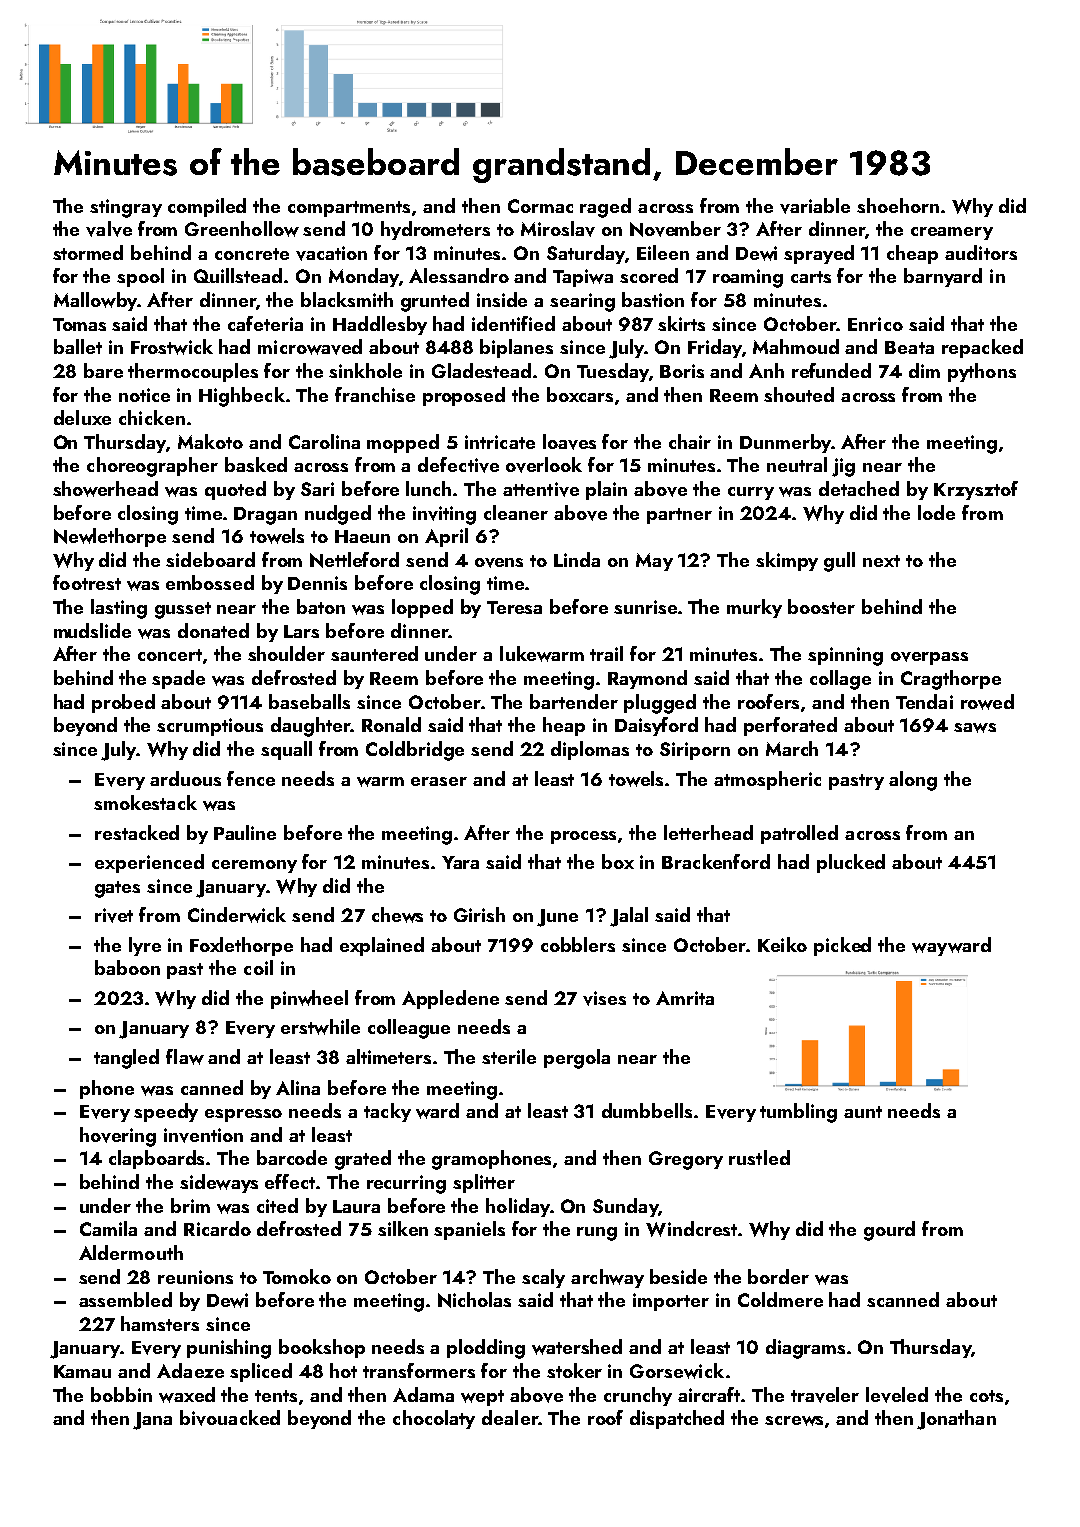 The height and width of the screenshot is (1527, 1080). What do you see at coordinates (362, 536) in the screenshot?
I see `Haeun` at bounding box center [362, 536].
